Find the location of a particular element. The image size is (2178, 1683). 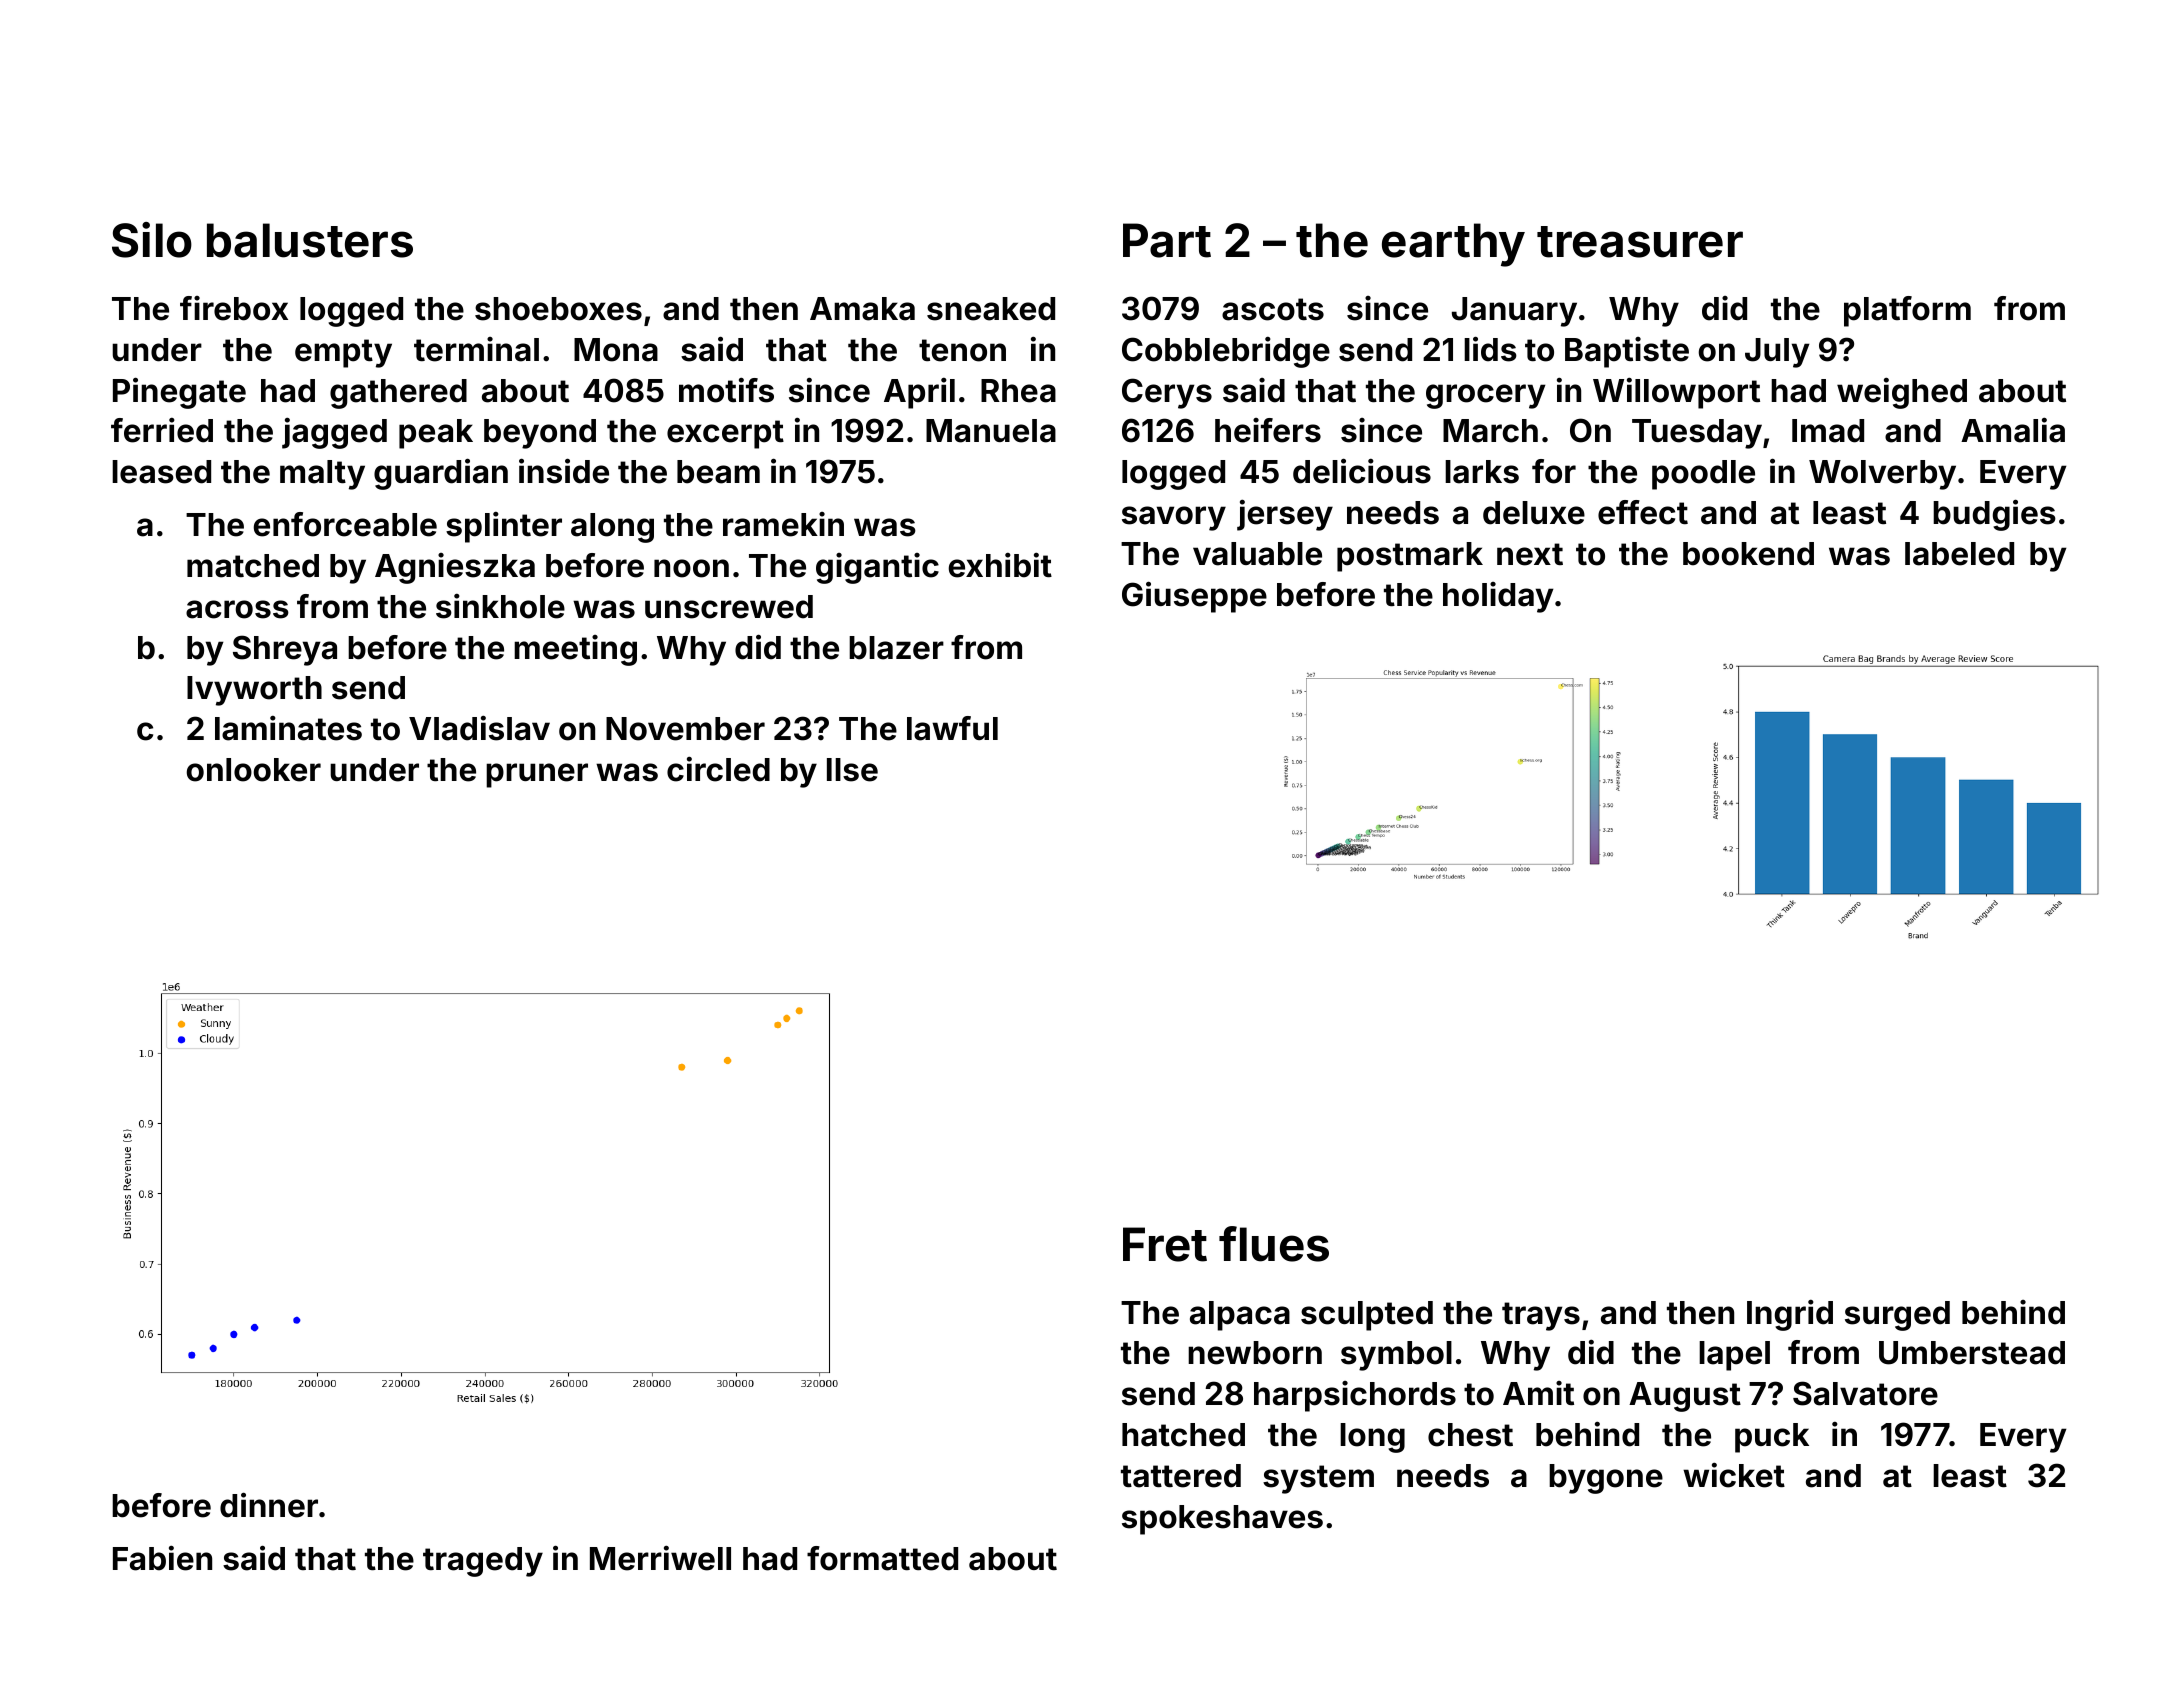

alpaca is located at coordinates (1240, 1316).
